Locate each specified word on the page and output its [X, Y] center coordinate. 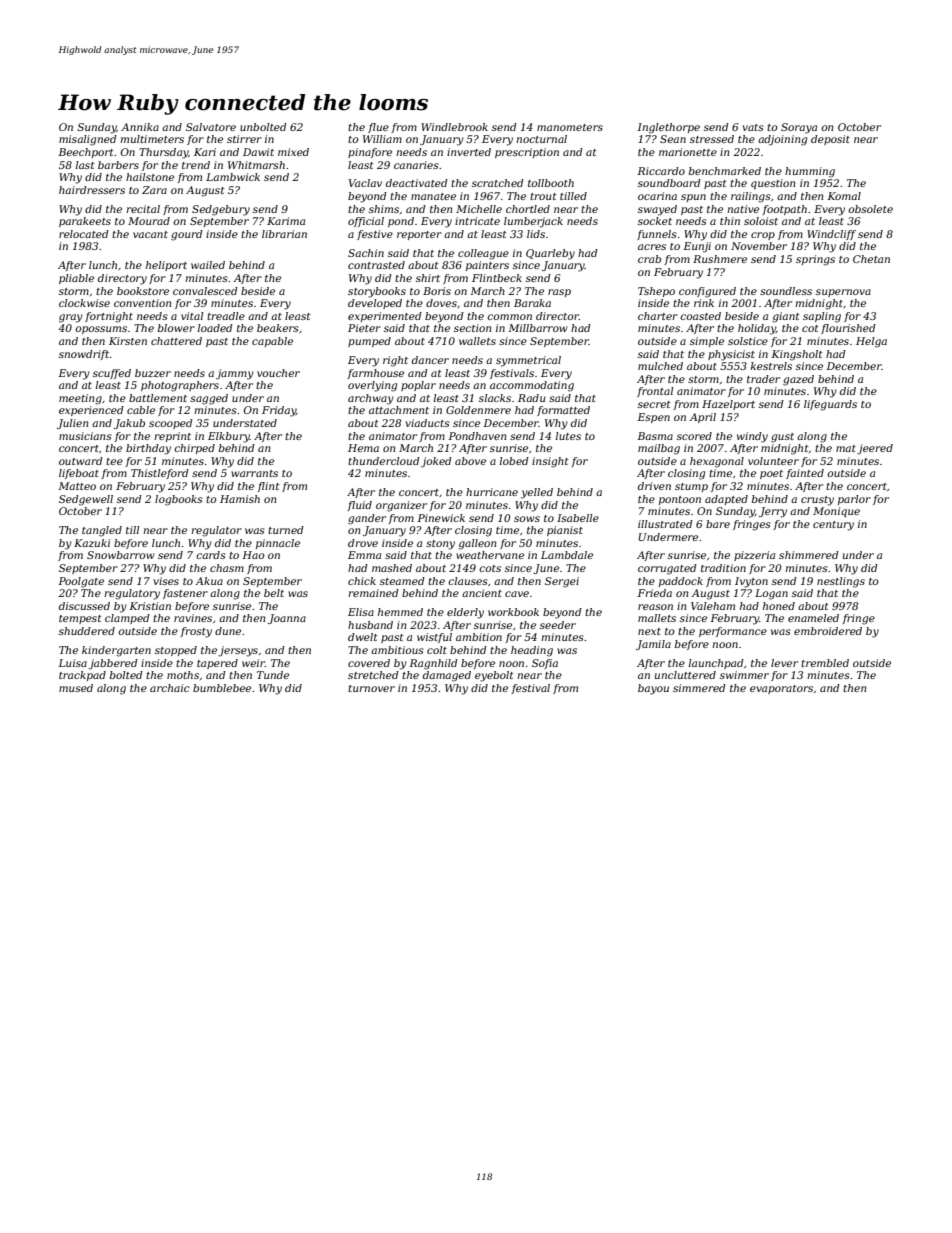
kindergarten [116, 651]
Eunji [697, 247]
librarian [284, 234]
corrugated [667, 569]
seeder [558, 625]
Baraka [532, 303]
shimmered [809, 555]
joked [436, 462]
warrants [254, 473]
